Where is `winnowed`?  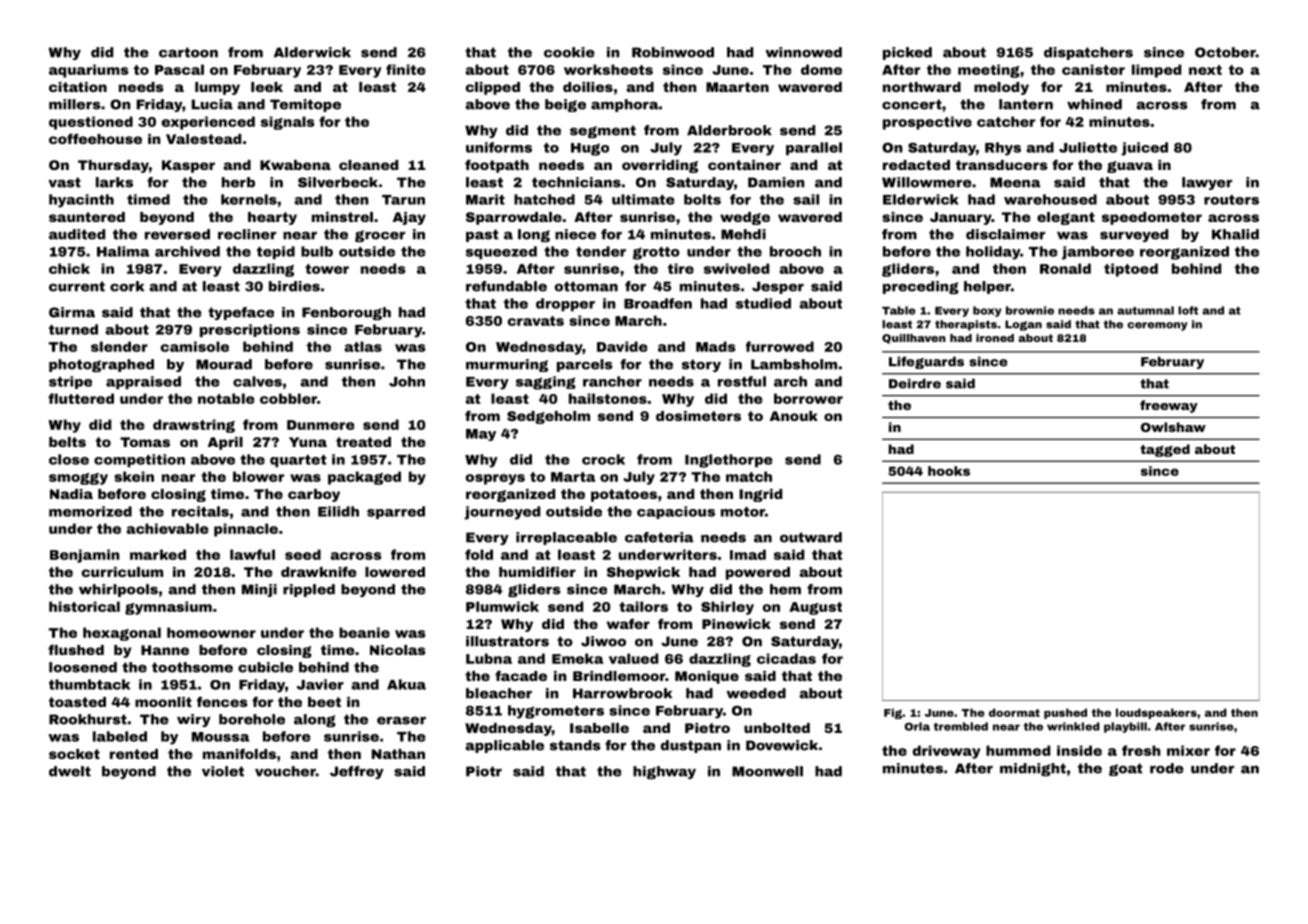
winnowed is located at coordinates (803, 52).
